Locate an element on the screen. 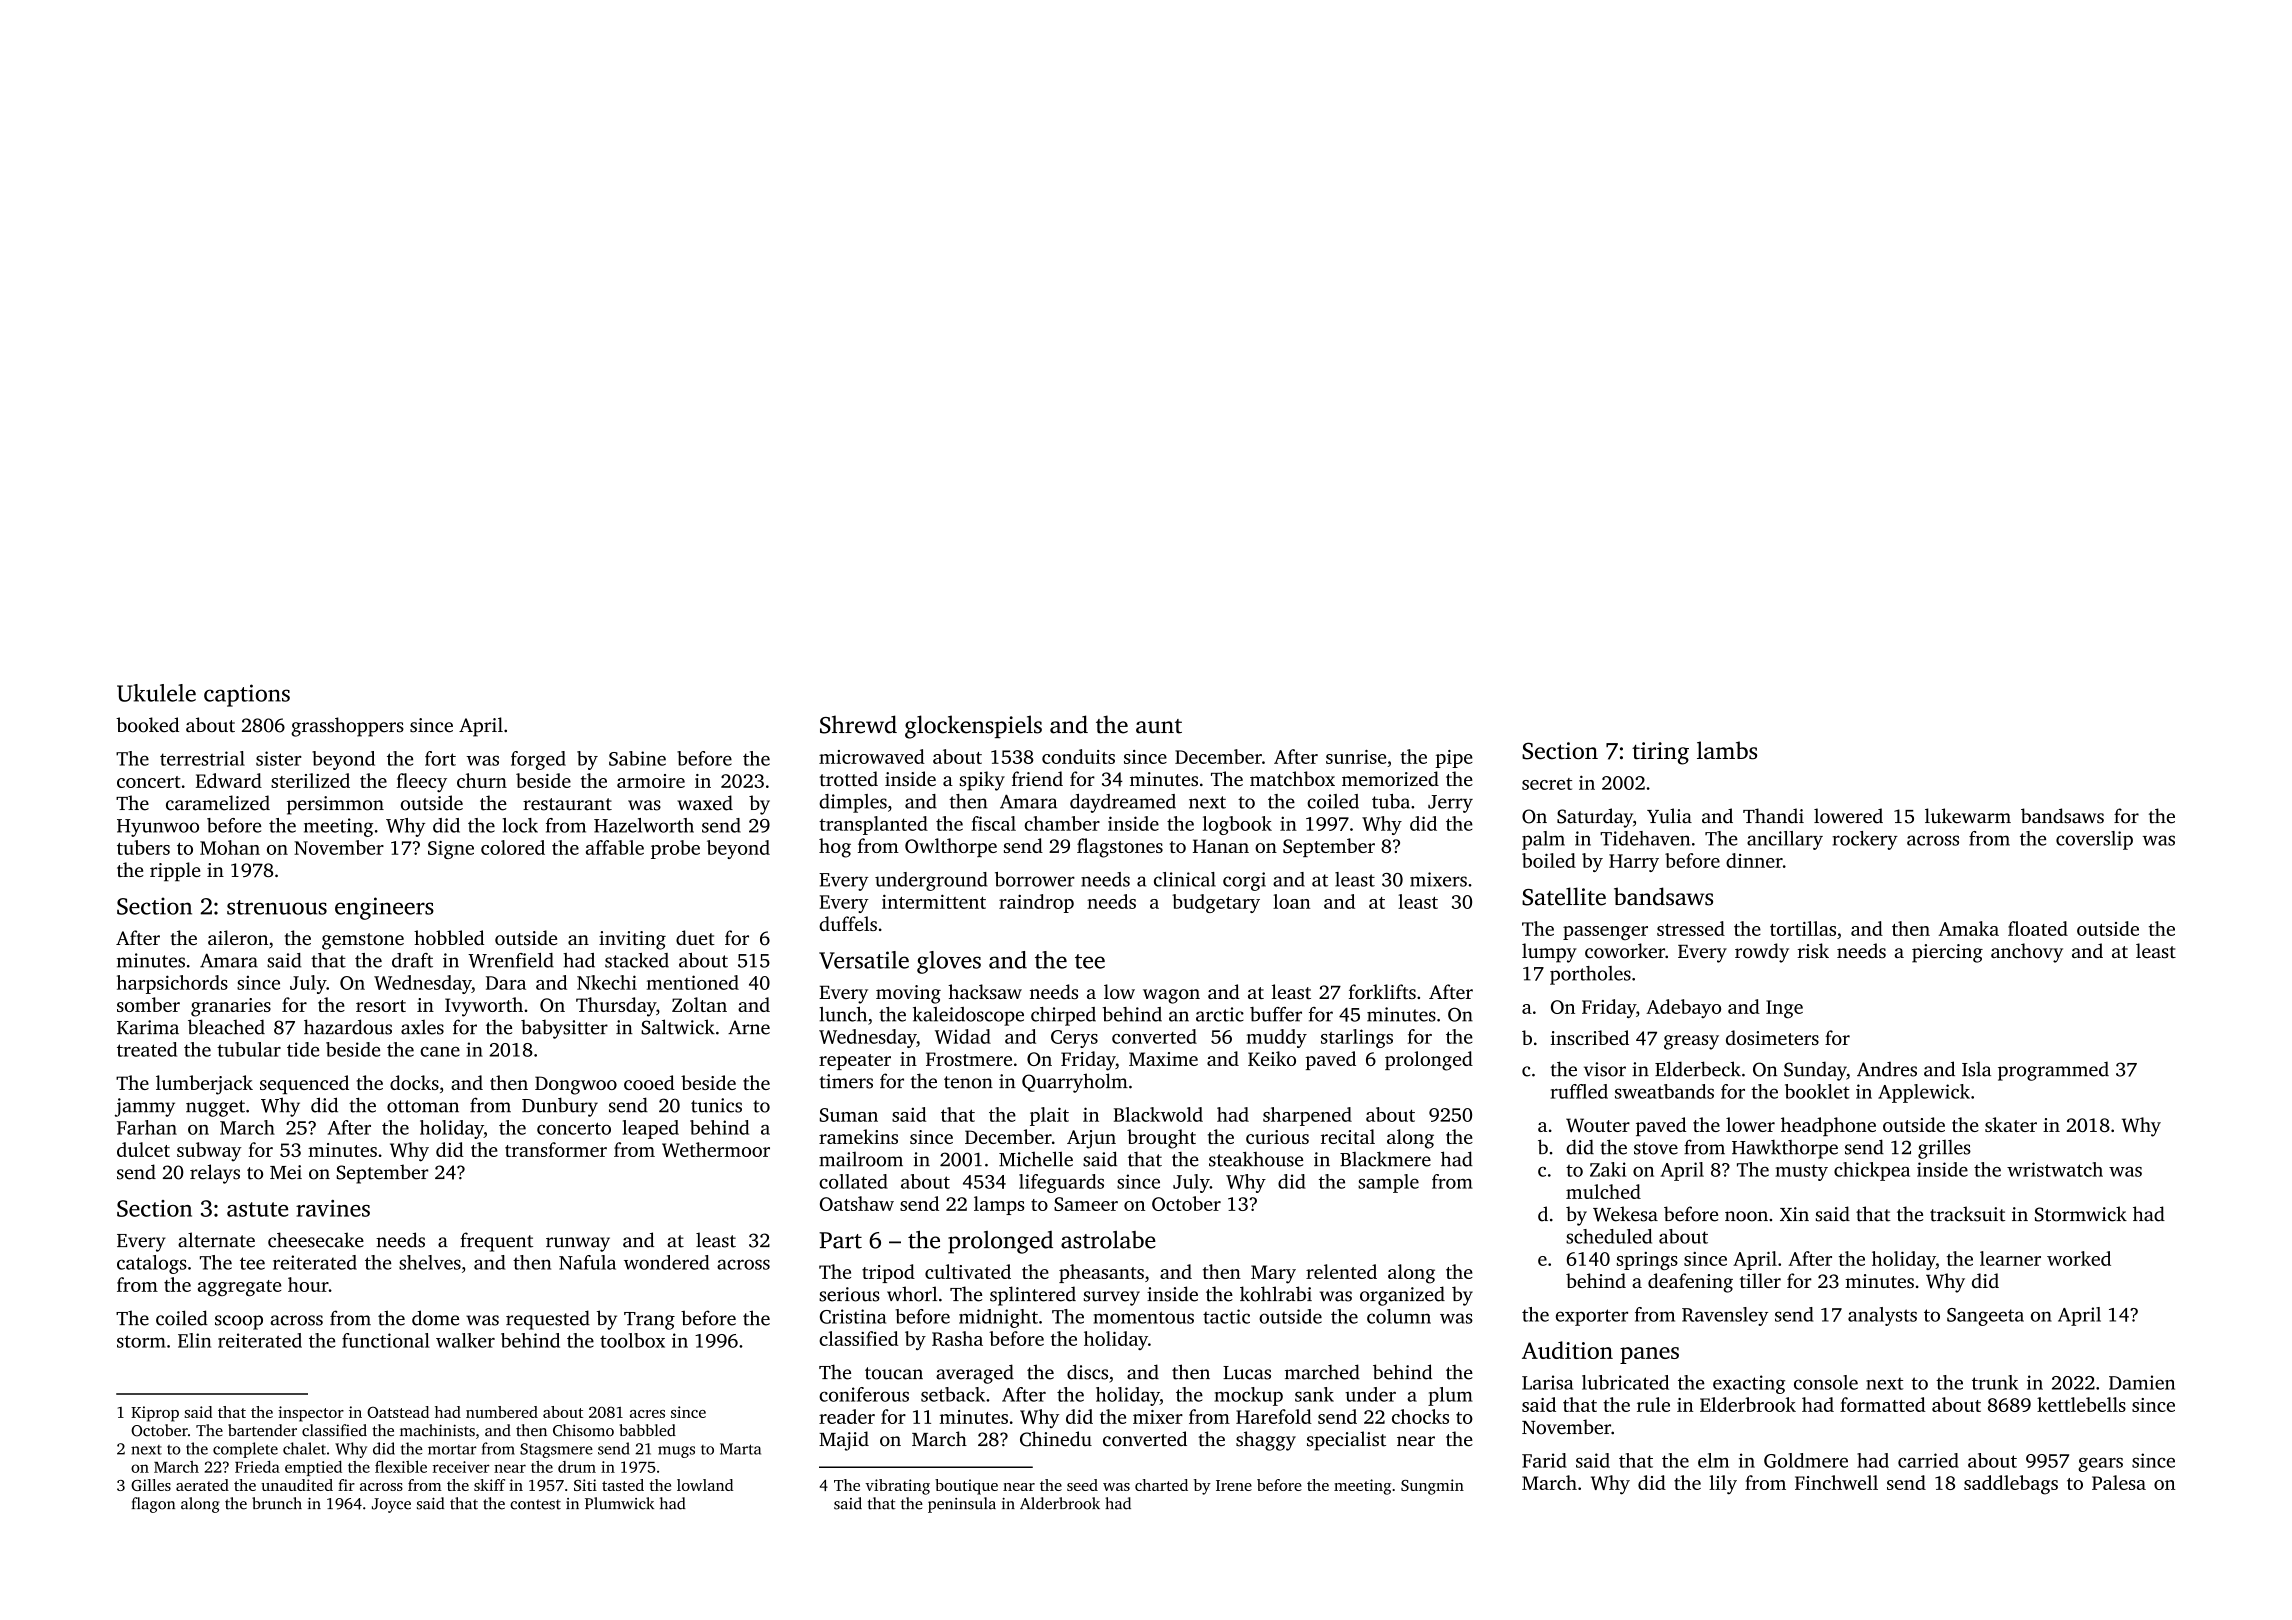 This screenshot has width=2292, height=1620. inscribed is located at coordinates (1590, 1037).
